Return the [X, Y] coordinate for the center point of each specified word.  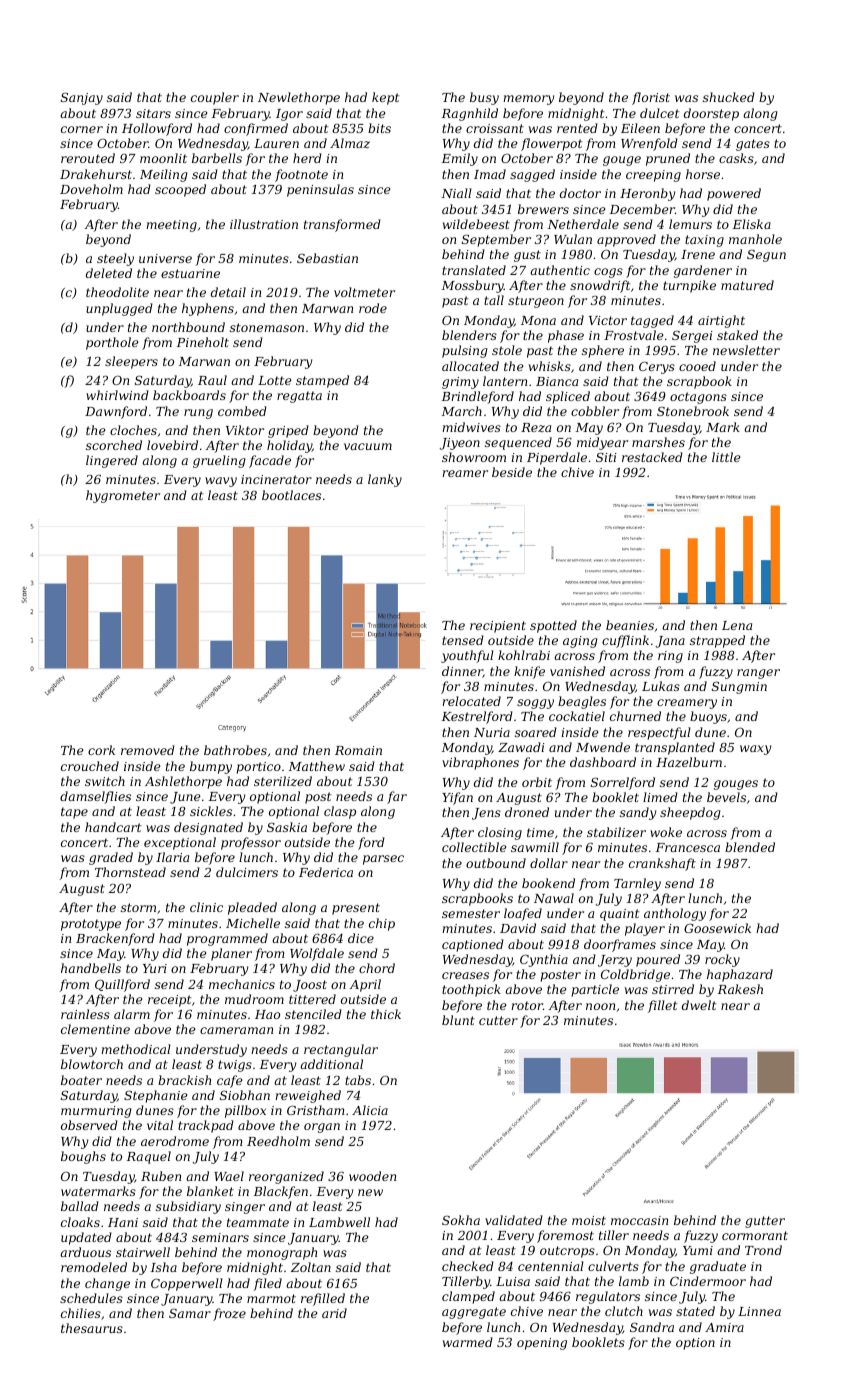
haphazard [740, 975]
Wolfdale [317, 954]
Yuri [155, 968]
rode [373, 308]
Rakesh [740, 989]
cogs [608, 273]
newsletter [746, 350]
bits [379, 128]
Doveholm [91, 189]
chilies [81, 1313]
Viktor [245, 430]
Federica [326, 872]
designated [208, 828]
